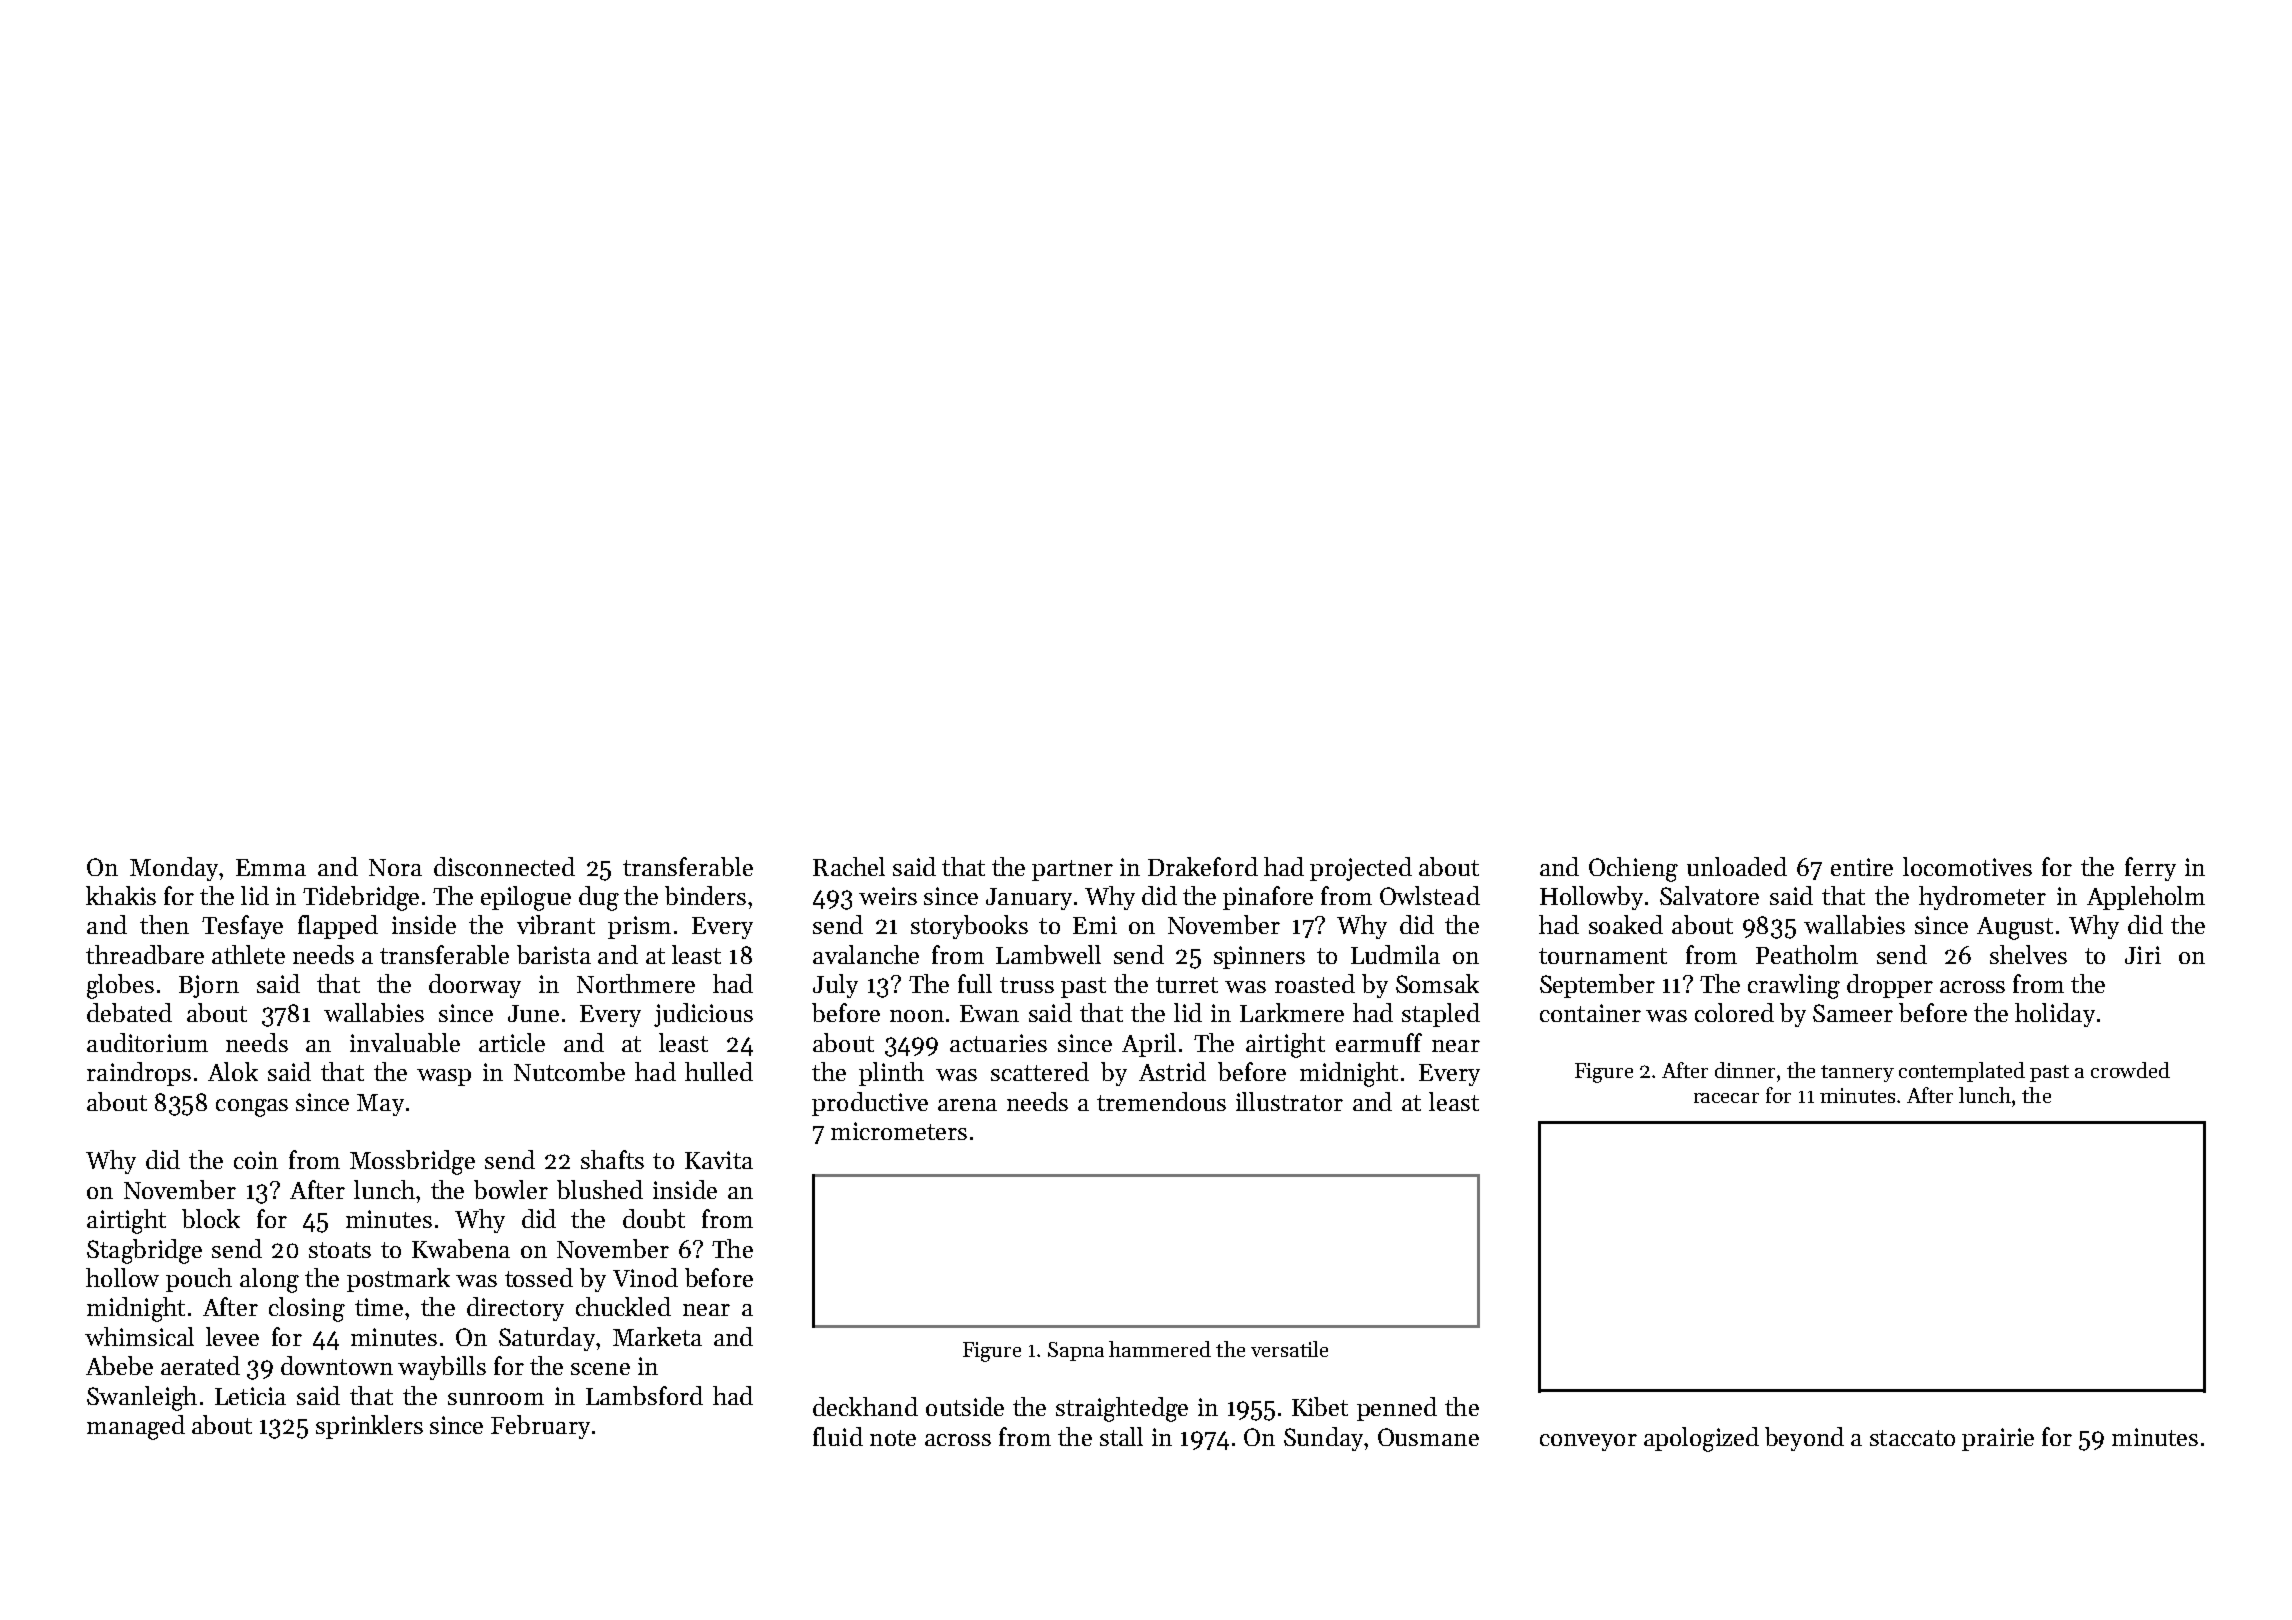  Describe the element at coordinates (623, 1306) in the image. I see `chuckled` at that location.
